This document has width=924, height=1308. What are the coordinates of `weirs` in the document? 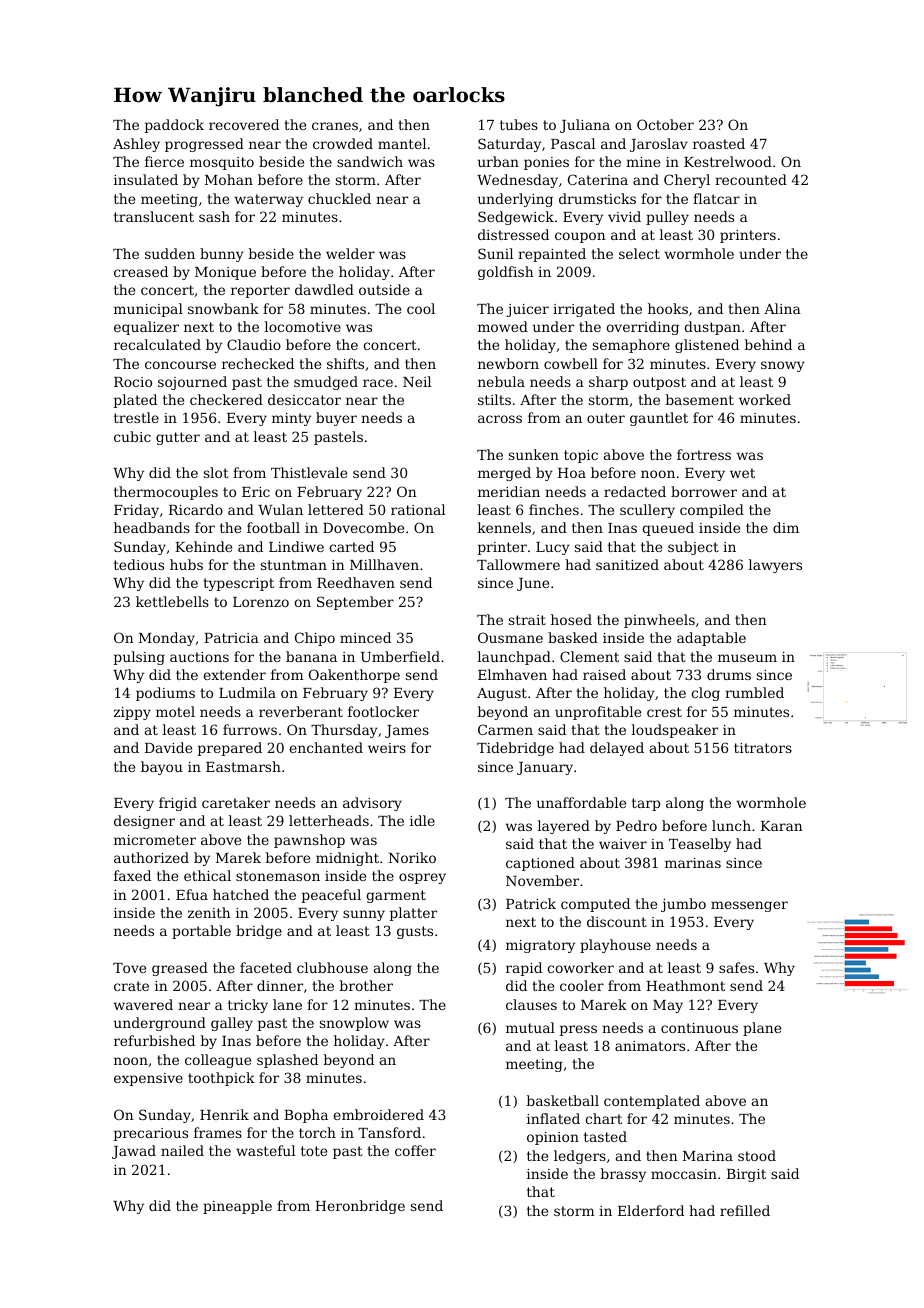 It's located at (387, 748).
